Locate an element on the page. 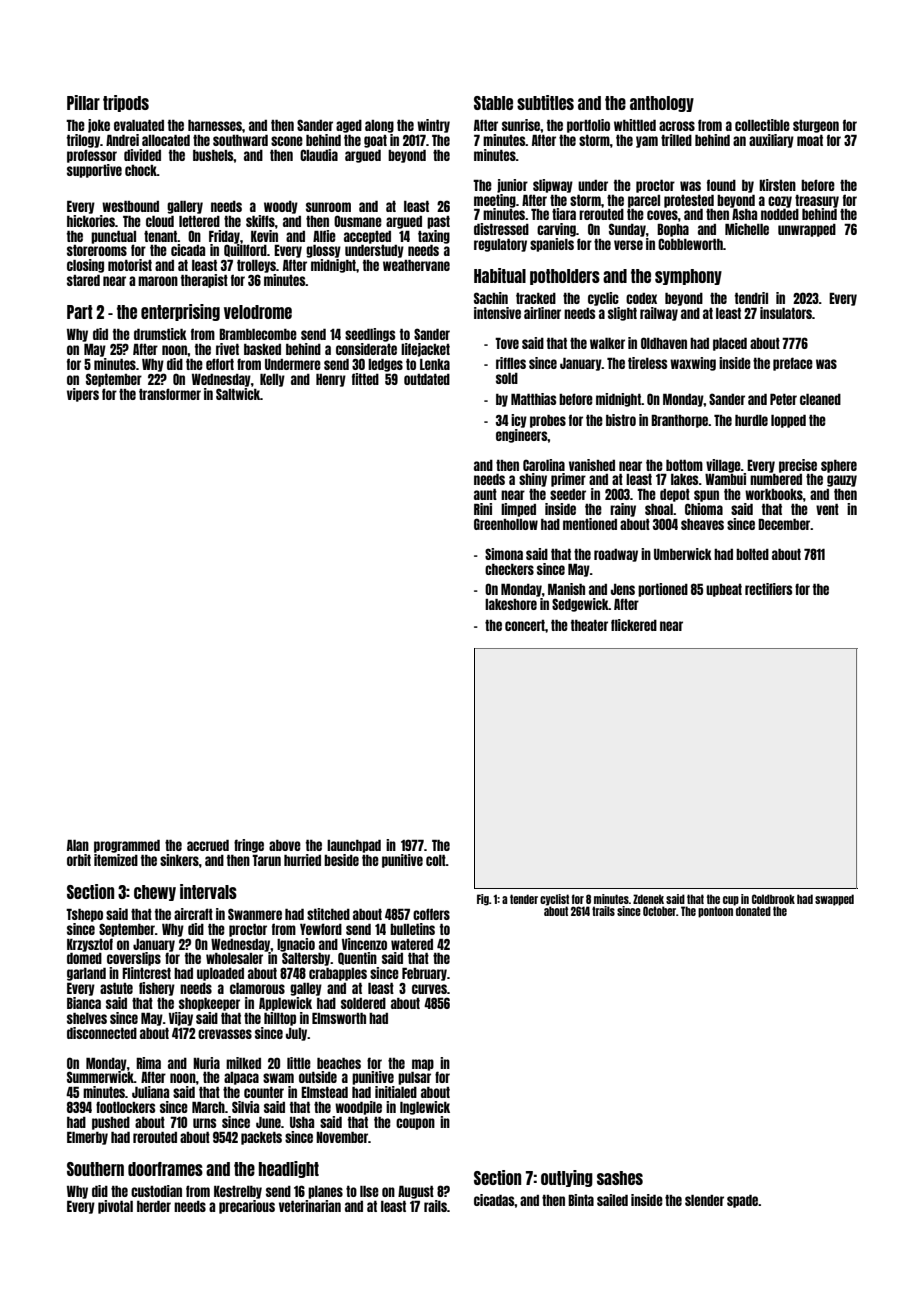  stared is located at coordinates (83, 280).
